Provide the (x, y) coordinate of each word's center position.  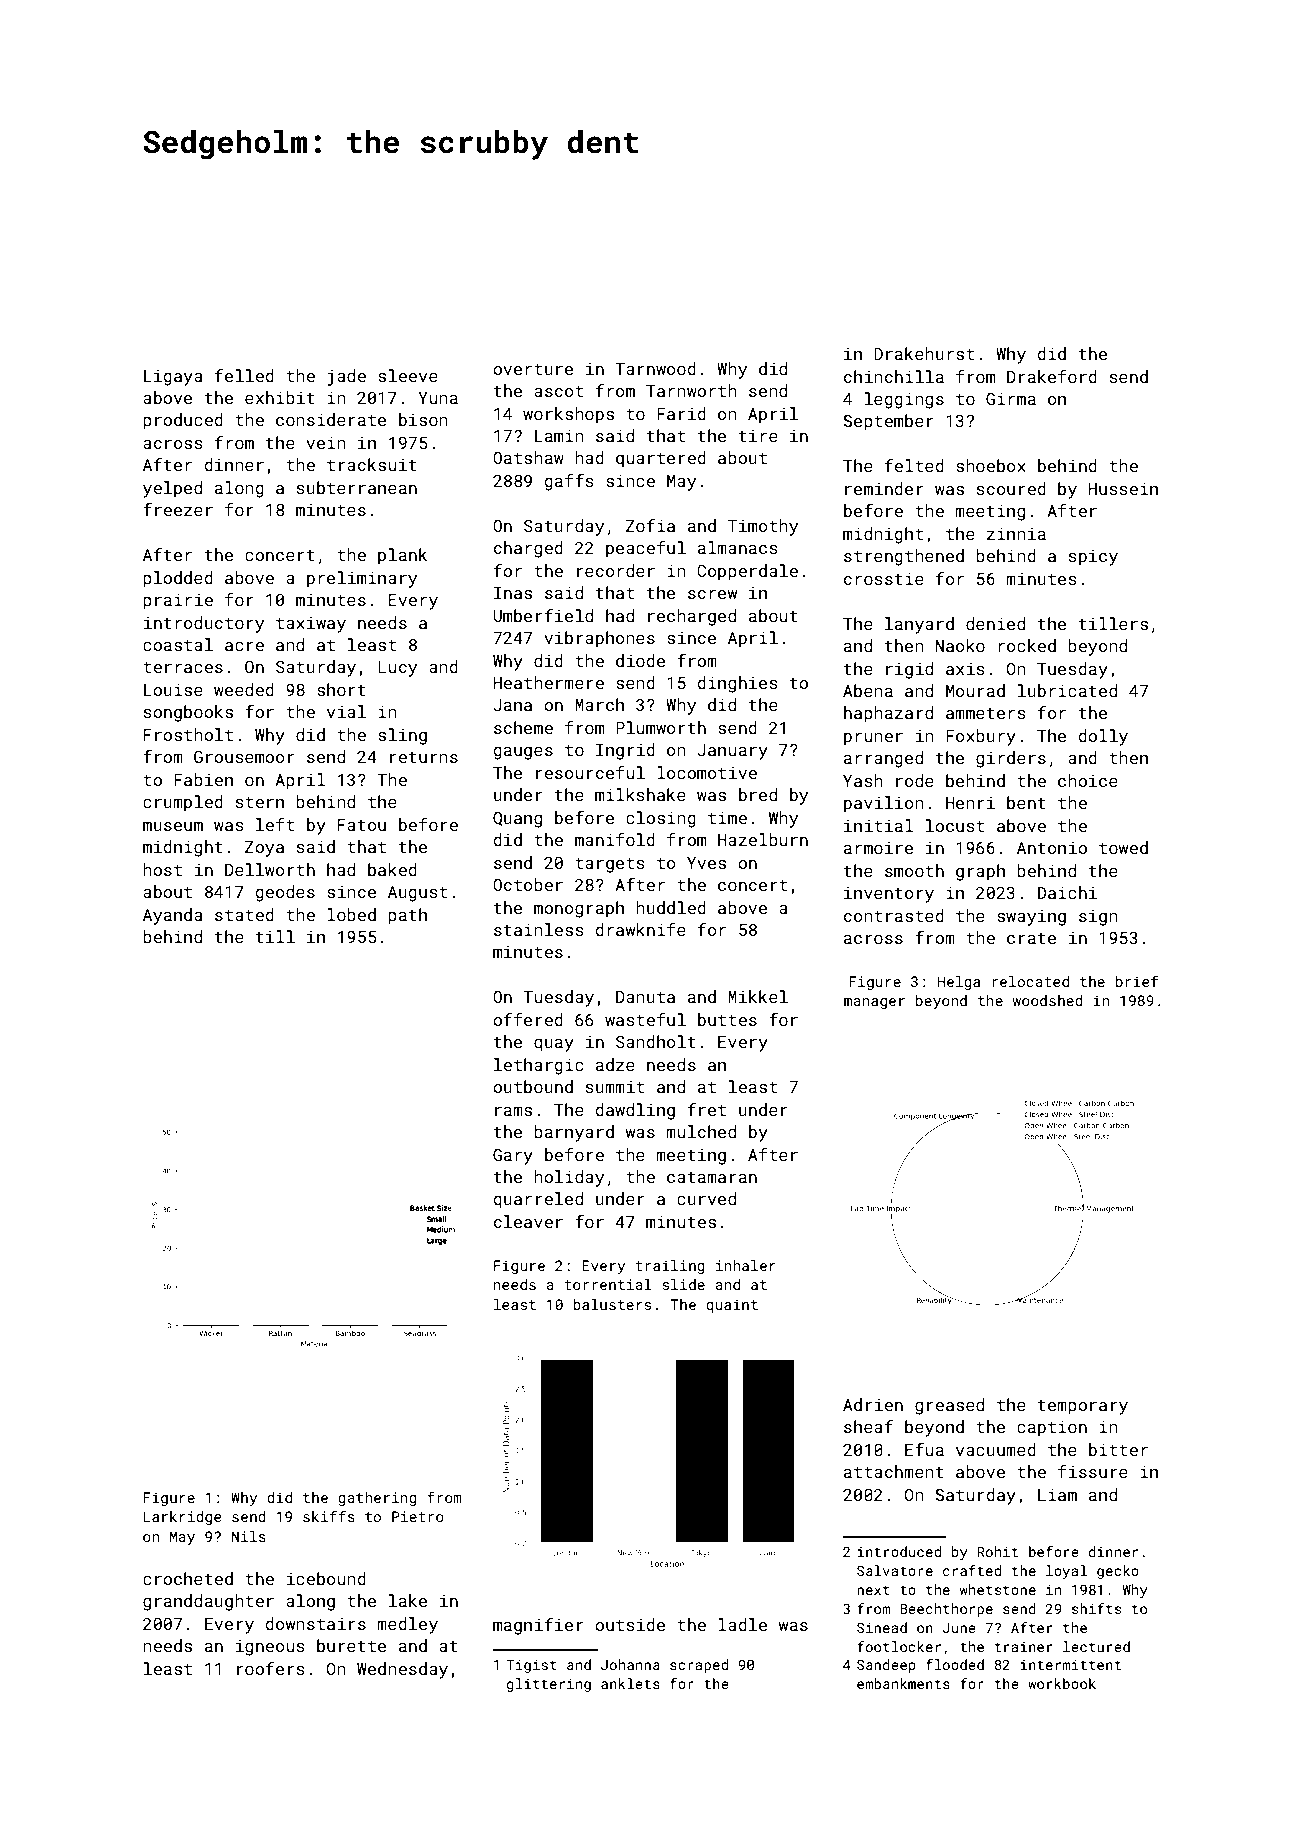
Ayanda (173, 916)
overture (533, 369)
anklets (630, 1683)
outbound (533, 1086)
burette (351, 1645)
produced (183, 421)
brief (1137, 981)
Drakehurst (924, 353)
